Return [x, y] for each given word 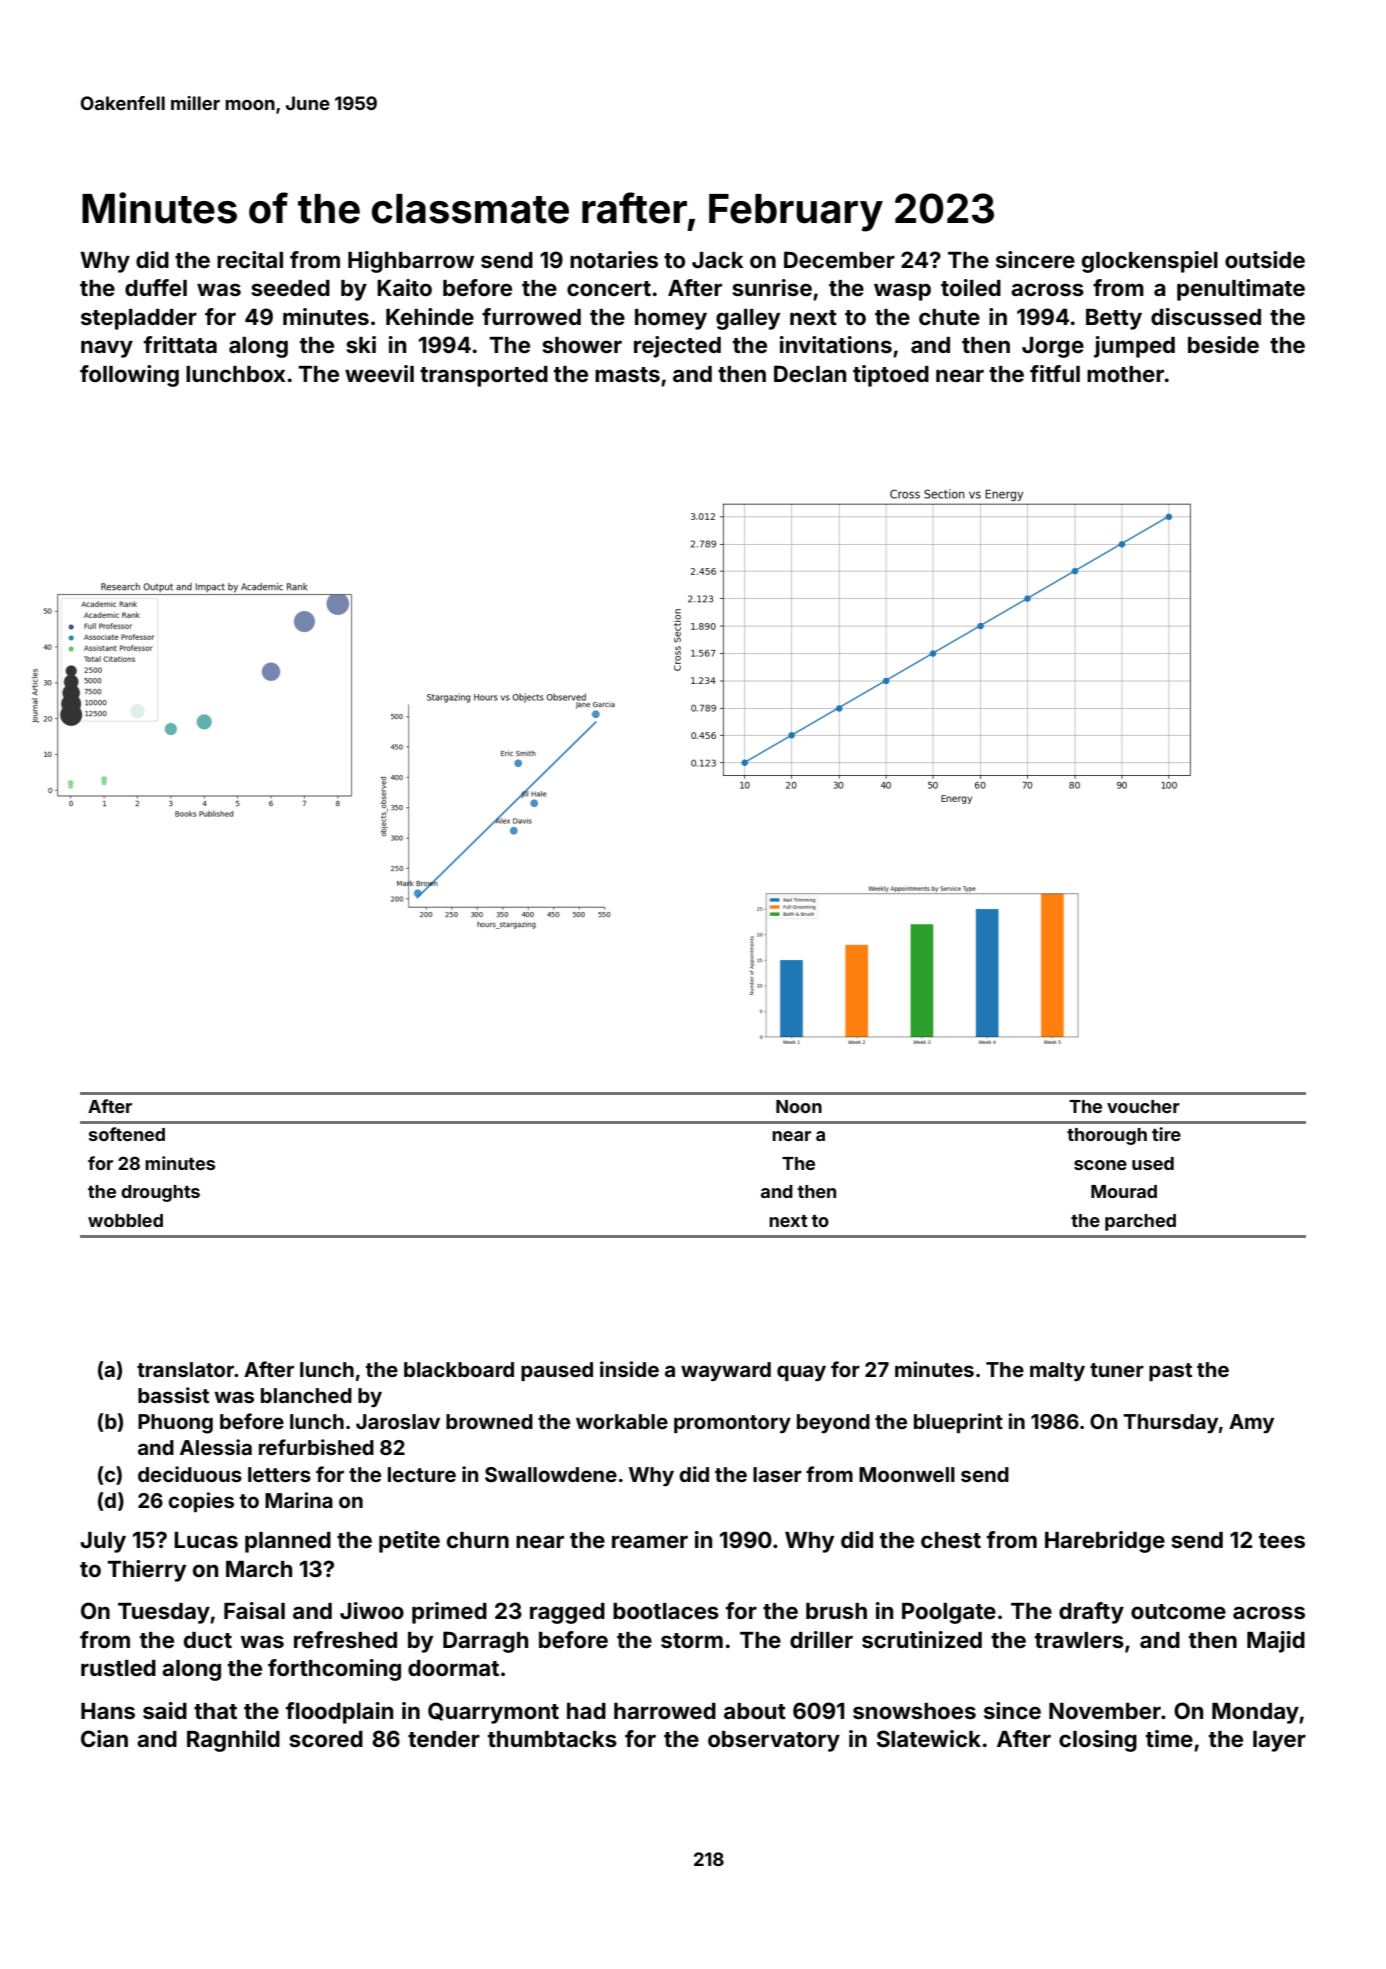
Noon [799, 1106]
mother [1125, 374]
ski [361, 344]
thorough [1107, 1136]
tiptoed [891, 376]
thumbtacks [552, 1739]
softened [127, 1134]
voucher [1143, 1106]
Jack [717, 260]
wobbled [125, 1220]
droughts [160, 1193]
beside [1223, 344]
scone [1100, 1165]
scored [326, 1739]
